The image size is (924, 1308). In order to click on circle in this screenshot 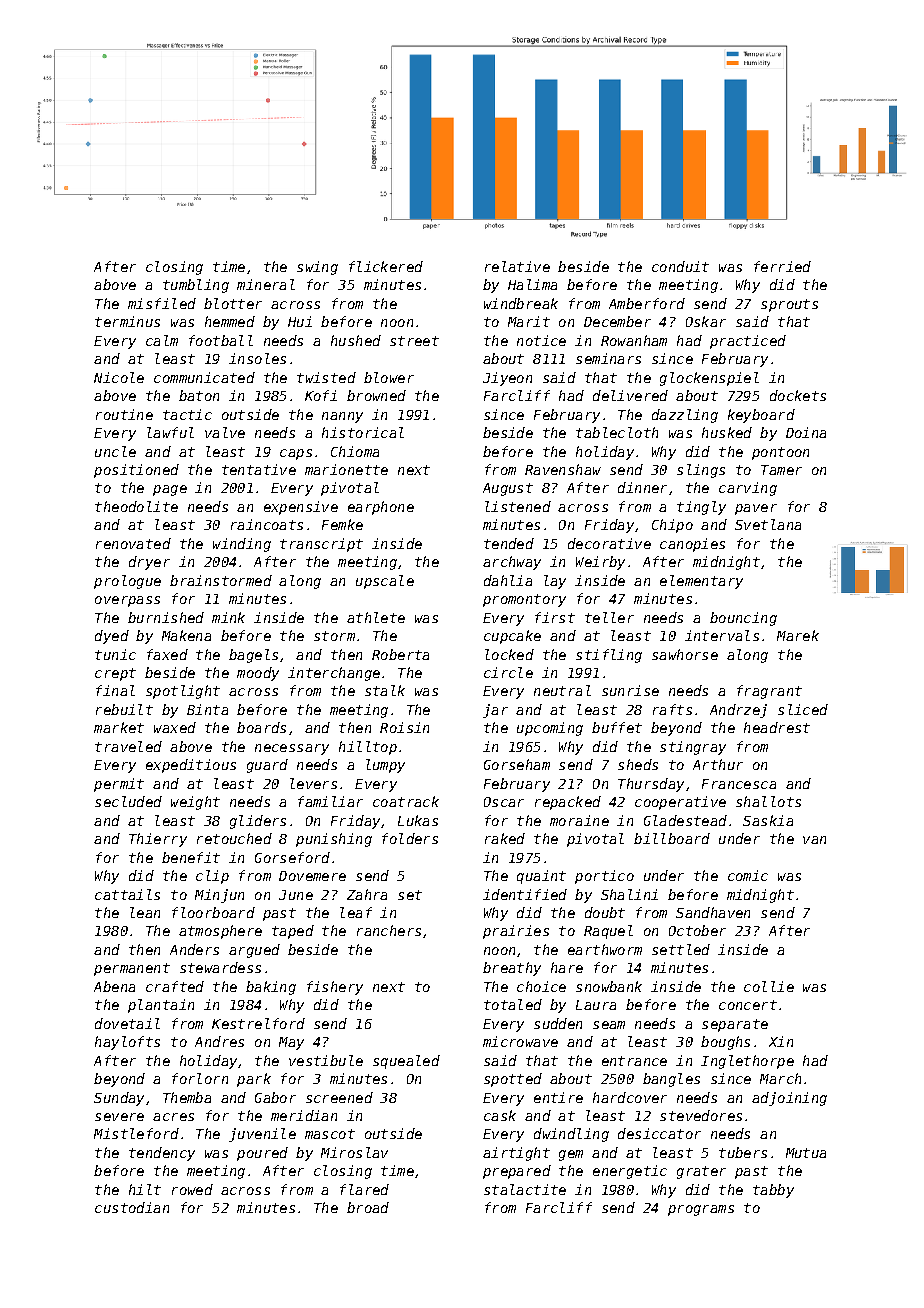, I will do `click(508, 672)`.
